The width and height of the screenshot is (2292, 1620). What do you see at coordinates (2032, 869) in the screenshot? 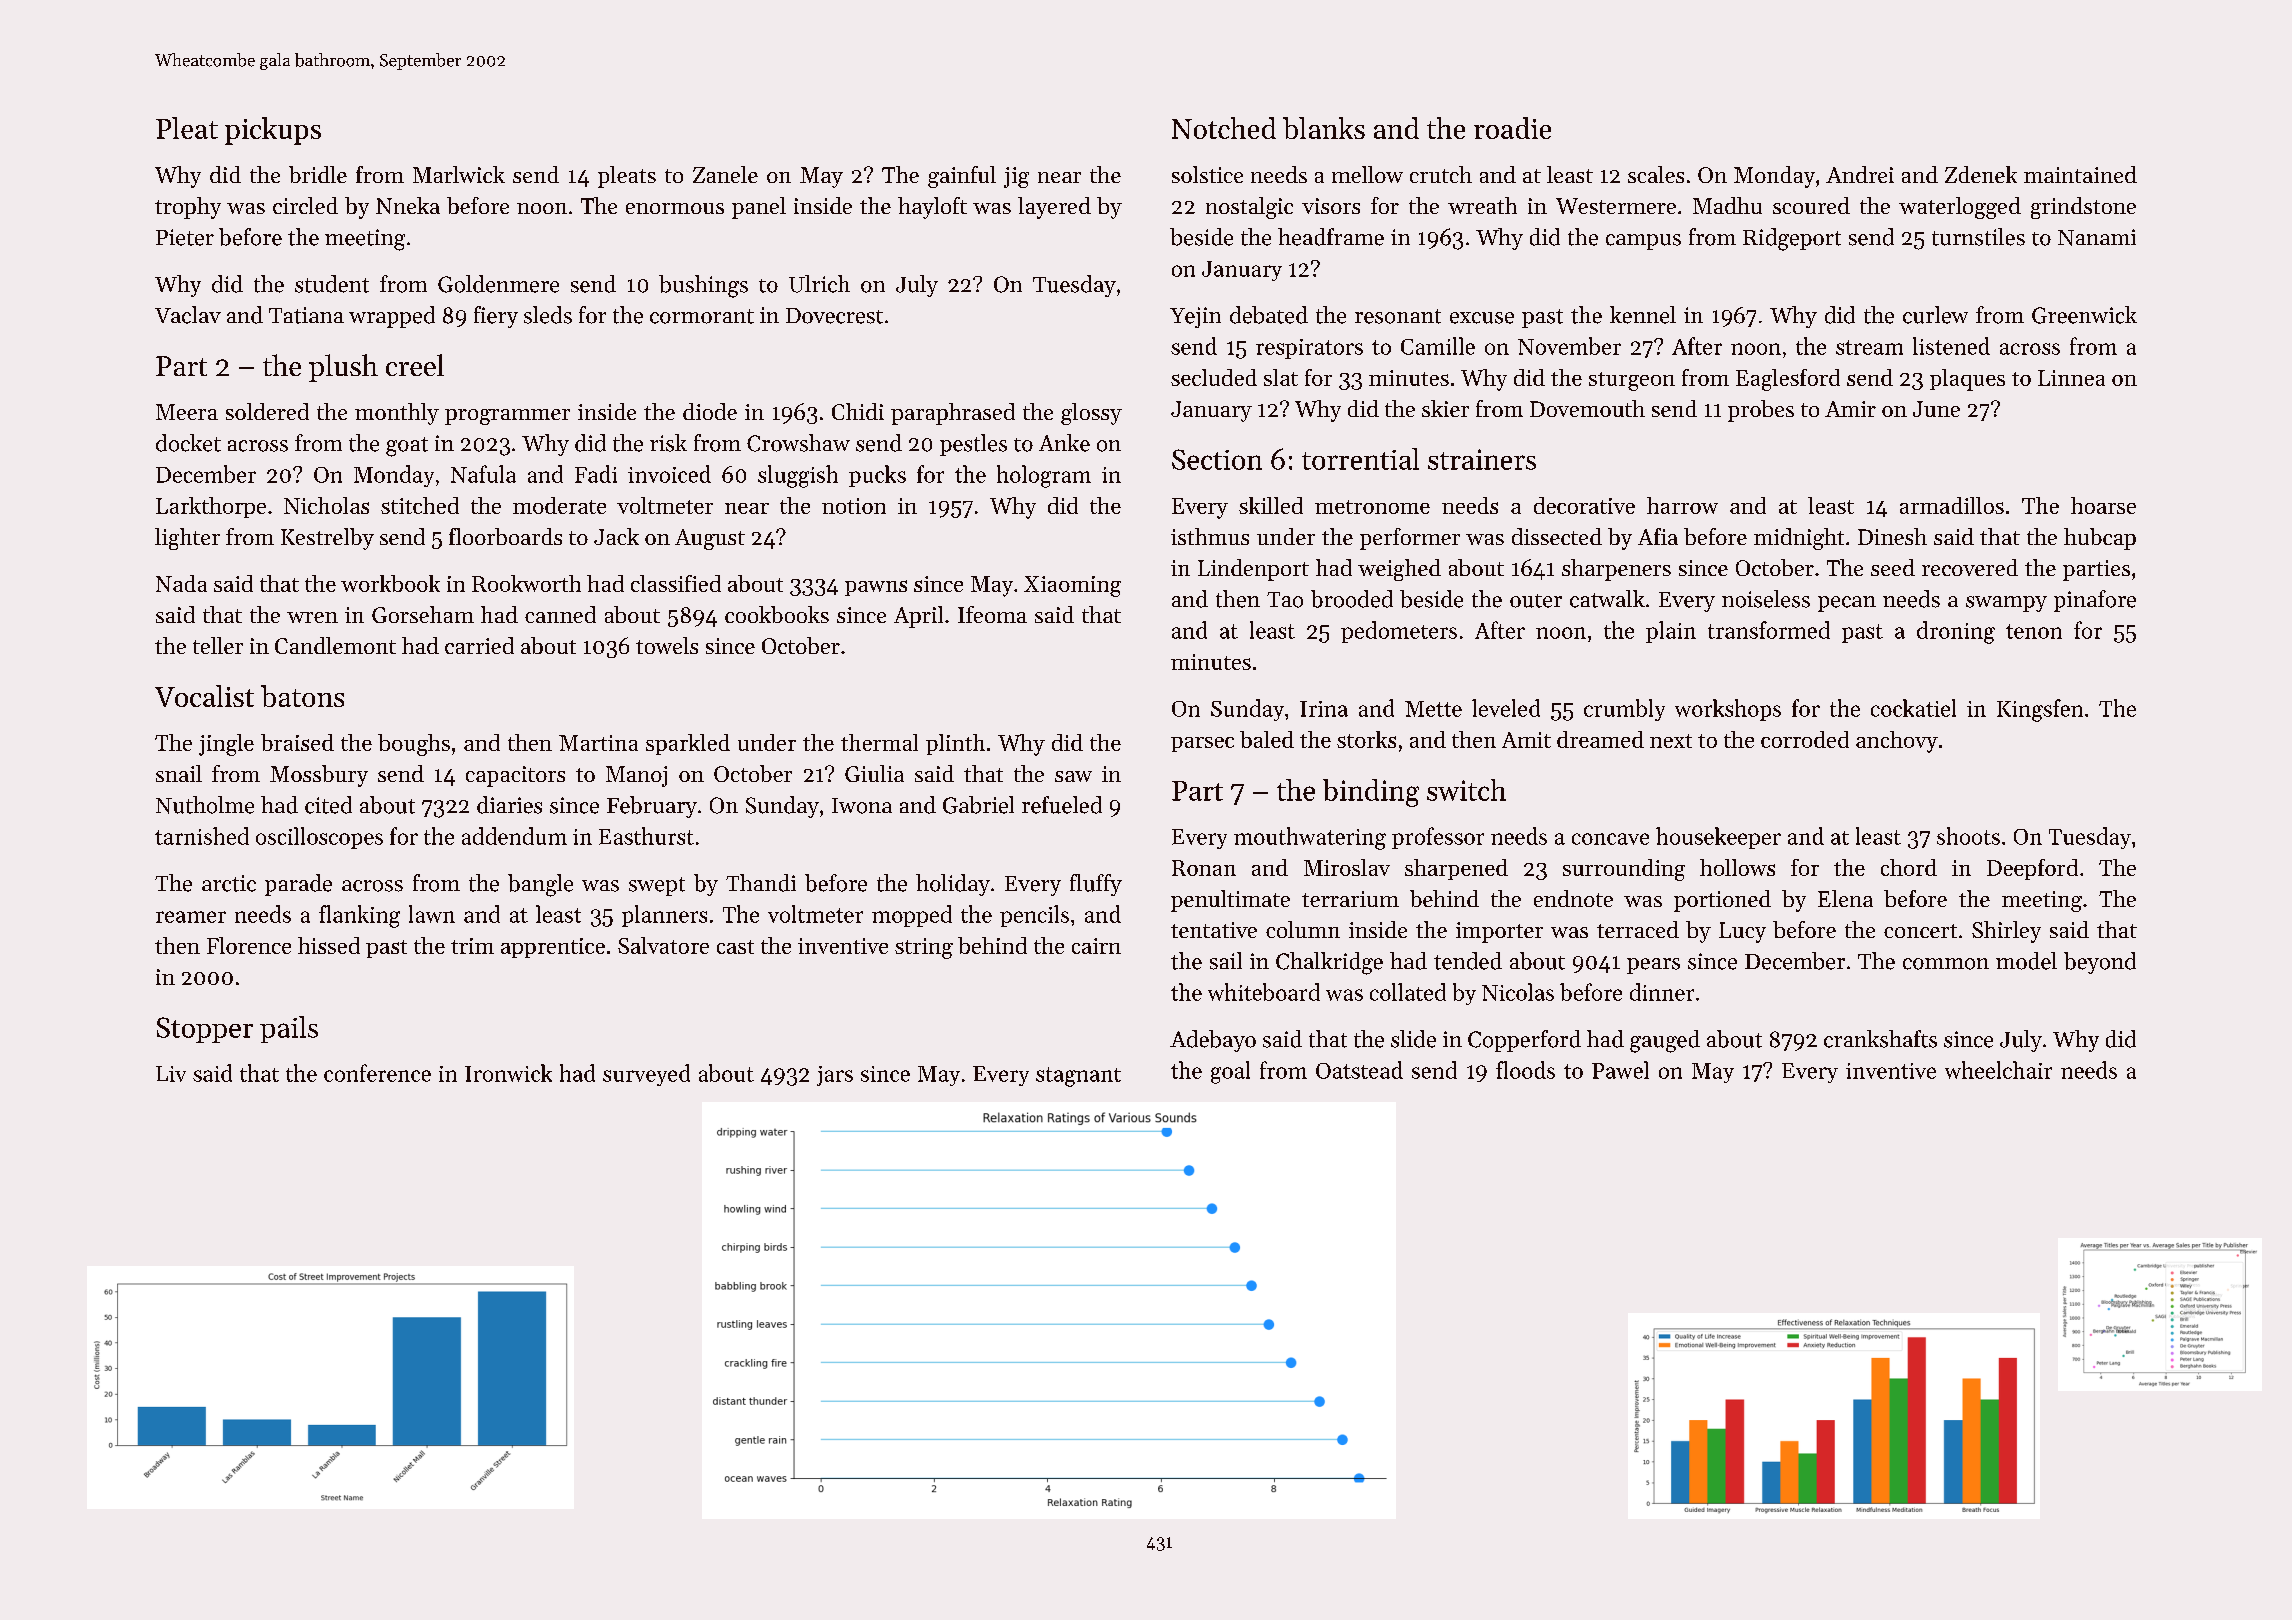
I see `Deepford` at bounding box center [2032, 869].
